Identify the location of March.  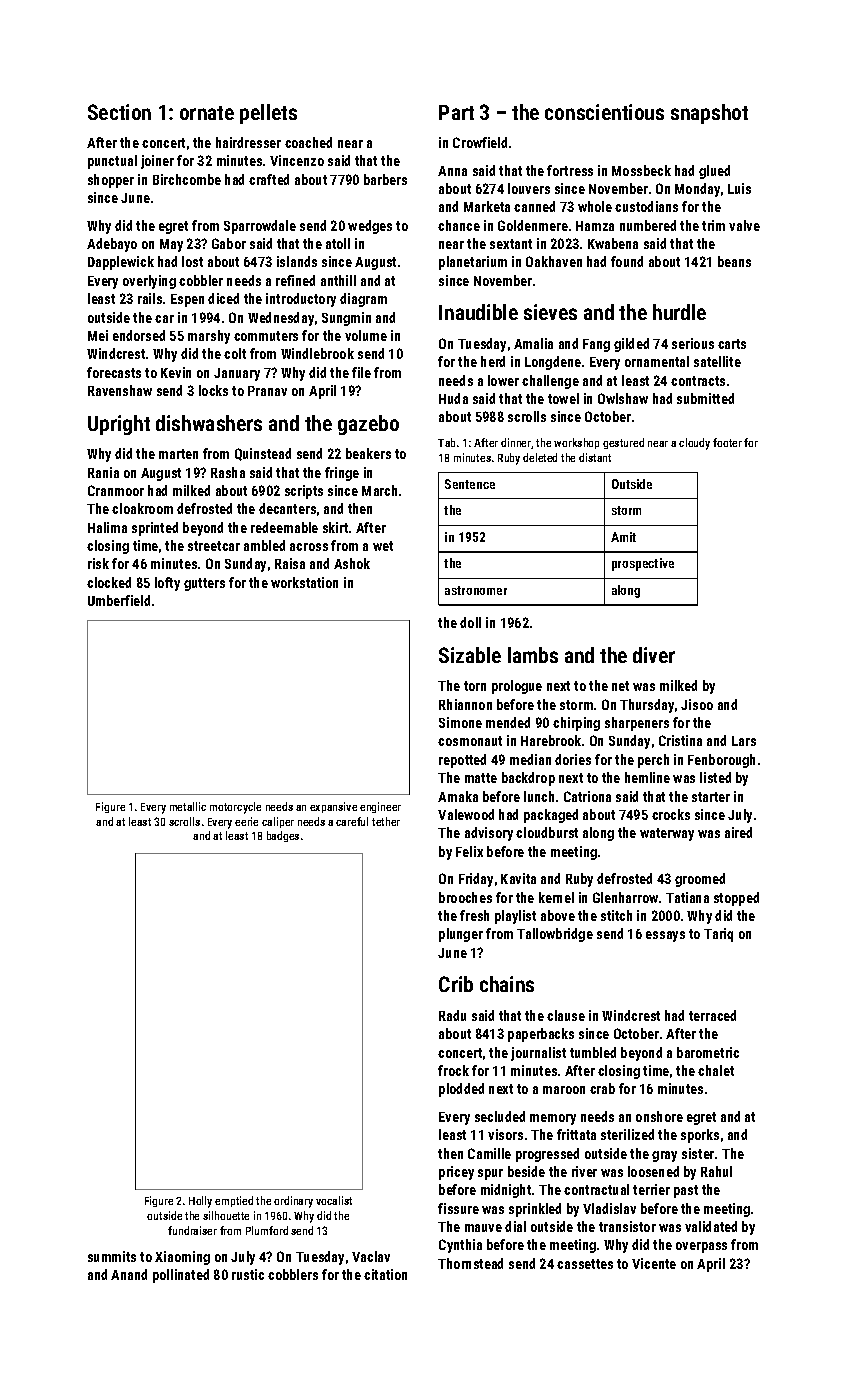
(379, 490).
